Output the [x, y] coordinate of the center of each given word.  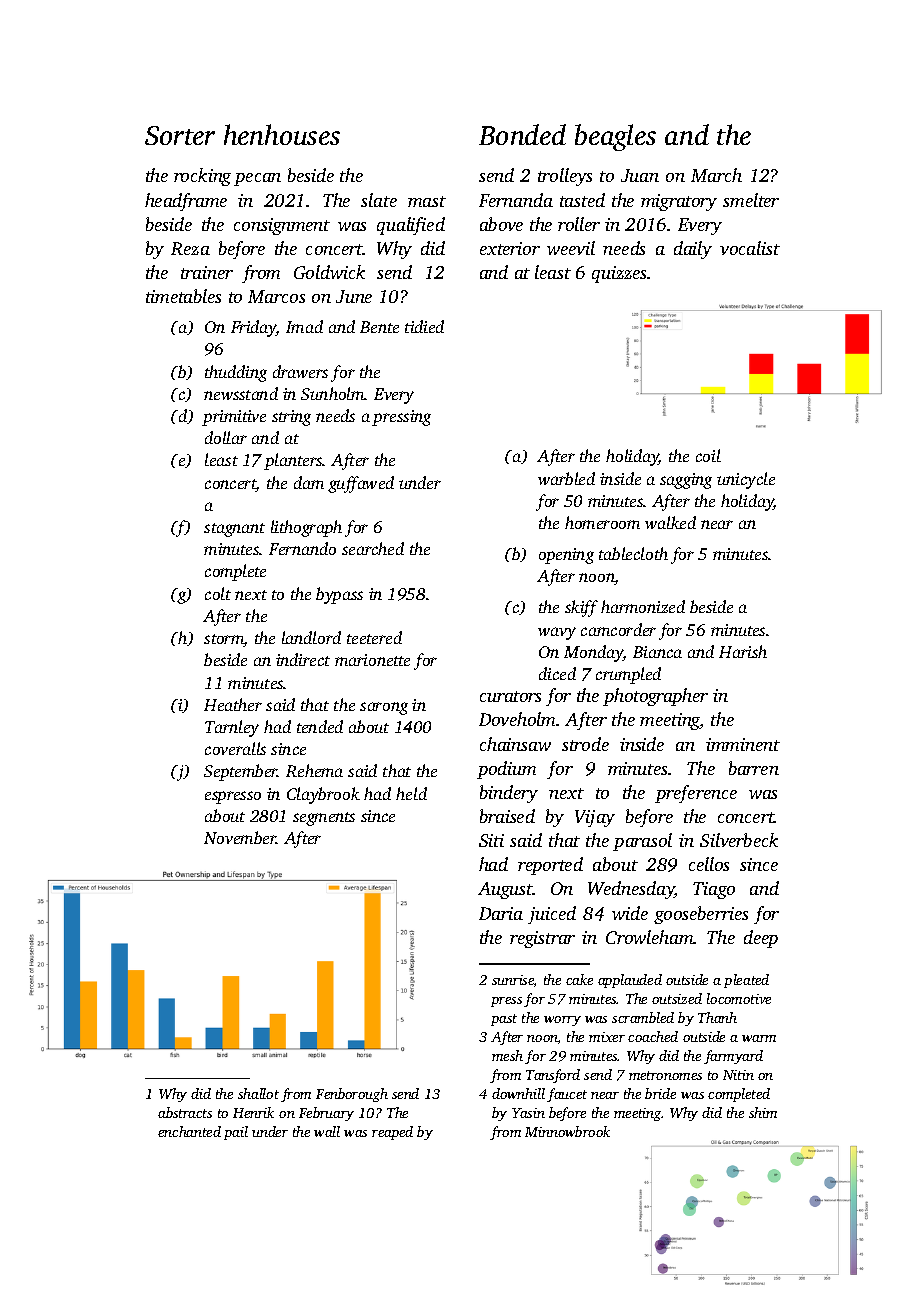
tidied [424, 326]
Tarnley [232, 728]
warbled [566, 478]
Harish [743, 651]
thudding [236, 373]
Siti [491, 840]
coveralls [235, 748]
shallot [258, 1093]
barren [754, 768]
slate [379, 200]
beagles [615, 137]
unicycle [746, 480]
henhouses [282, 134]
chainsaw [515, 744]
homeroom [602, 522]
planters [293, 461]
